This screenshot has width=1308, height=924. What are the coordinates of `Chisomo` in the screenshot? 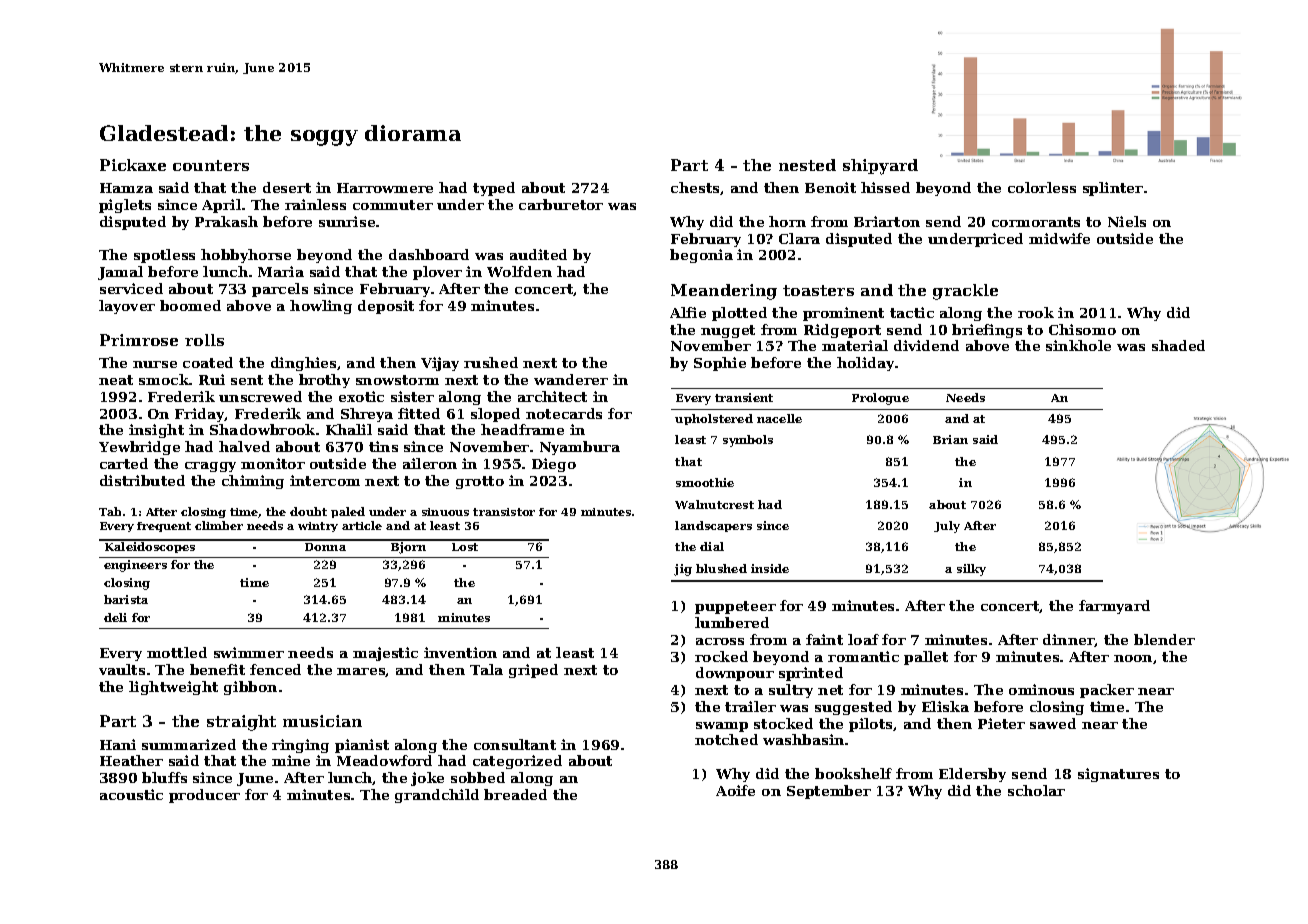 It's located at (1082, 329).
